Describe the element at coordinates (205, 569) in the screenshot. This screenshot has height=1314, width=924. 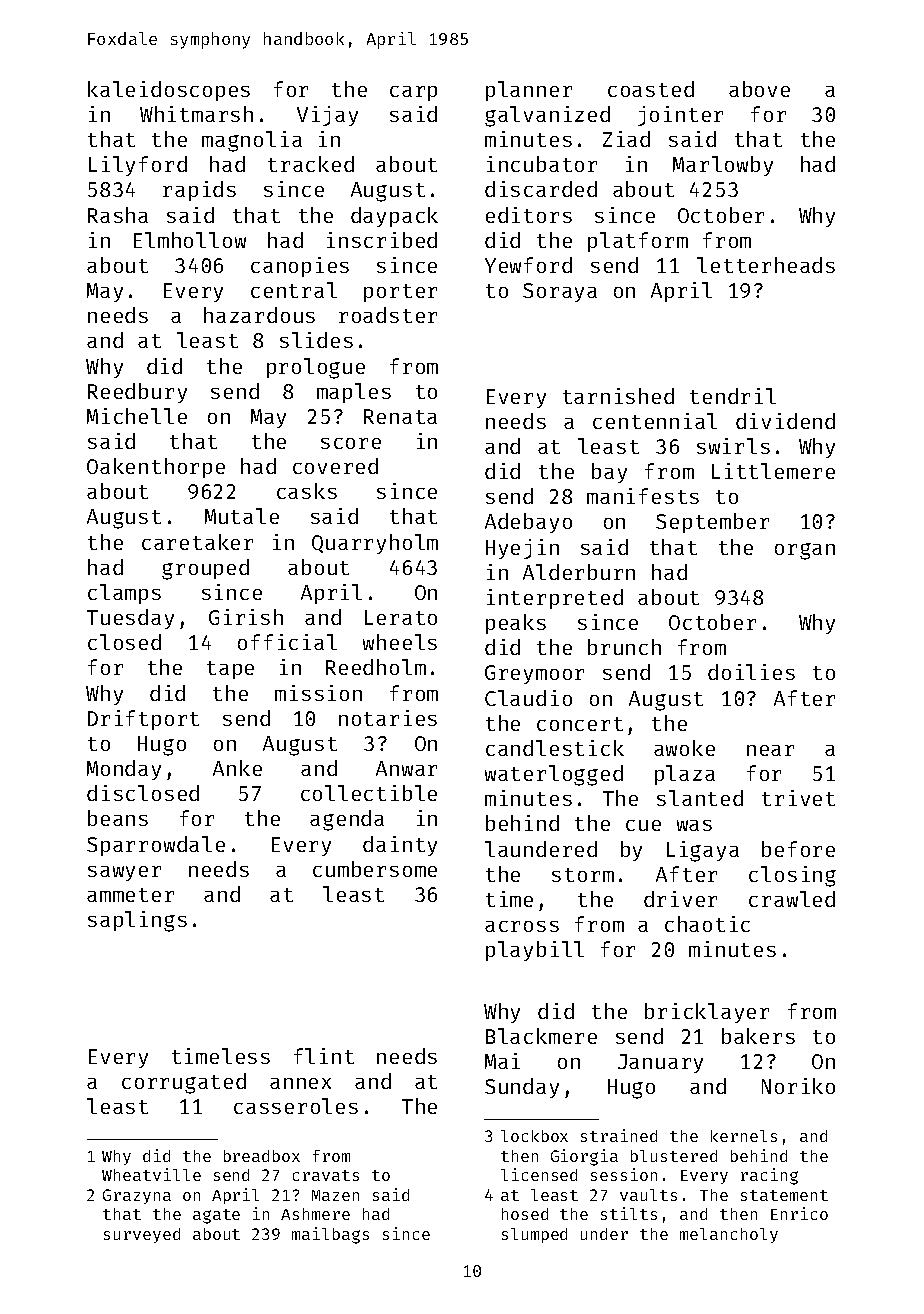
I see `grouped` at that location.
